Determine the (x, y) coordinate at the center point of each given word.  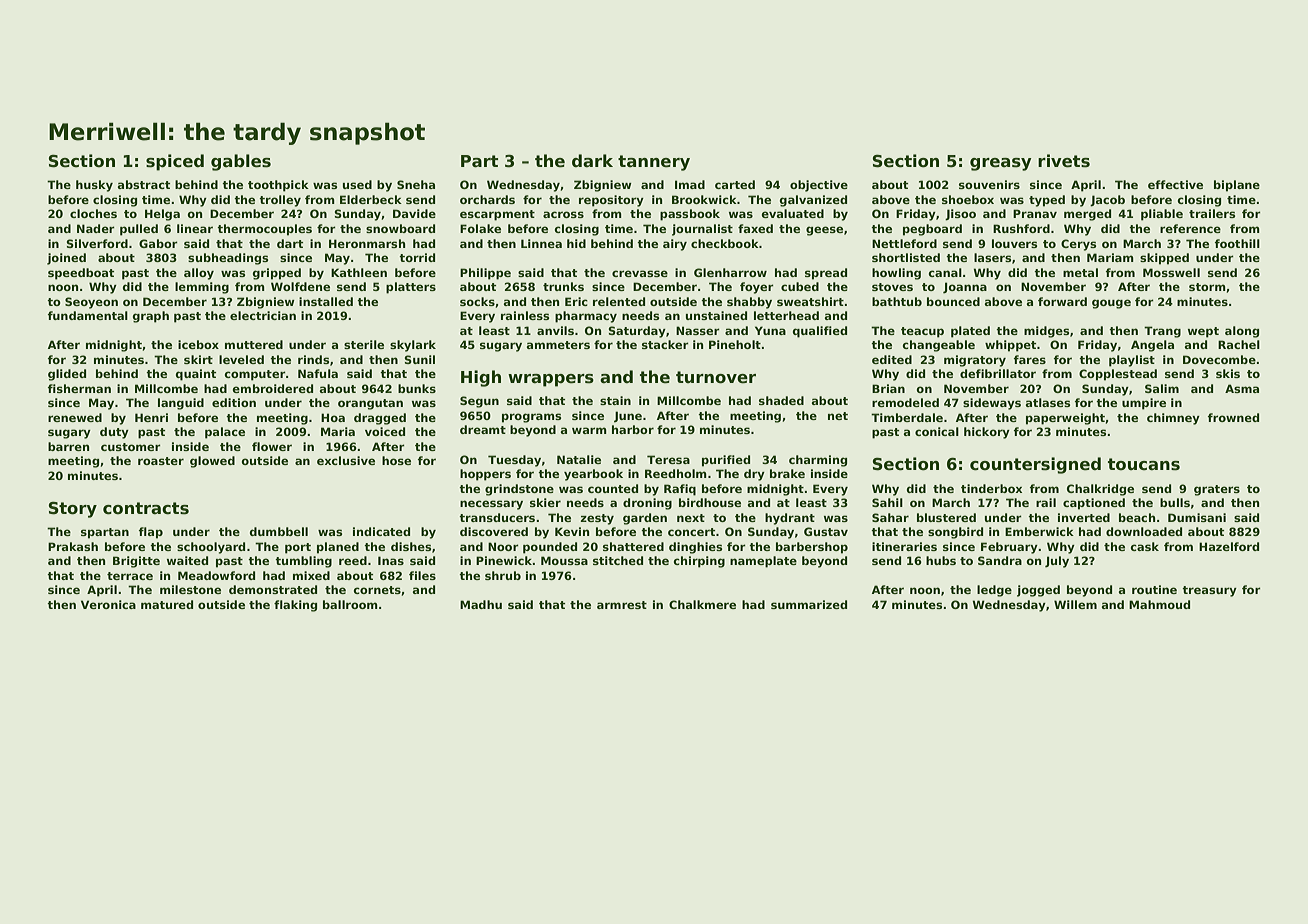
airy (675, 245)
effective (1175, 184)
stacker (665, 344)
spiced (175, 162)
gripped (277, 274)
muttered (254, 344)
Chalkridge (1100, 490)
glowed (212, 462)
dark (592, 160)
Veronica (108, 604)
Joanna (965, 288)
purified (726, 461)
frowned (1233, 417)
